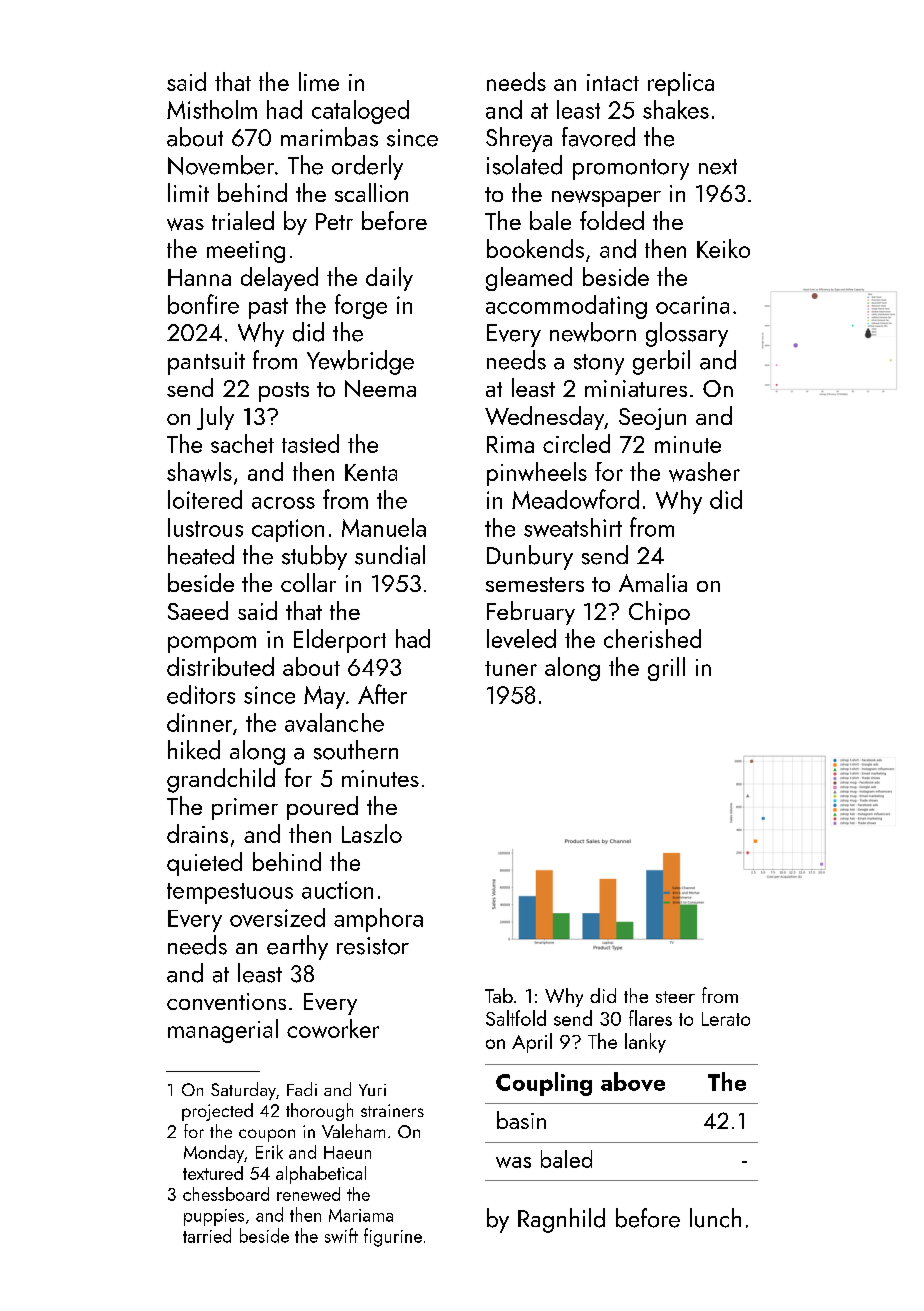  I want to click on Tab, so click(499, 995).
